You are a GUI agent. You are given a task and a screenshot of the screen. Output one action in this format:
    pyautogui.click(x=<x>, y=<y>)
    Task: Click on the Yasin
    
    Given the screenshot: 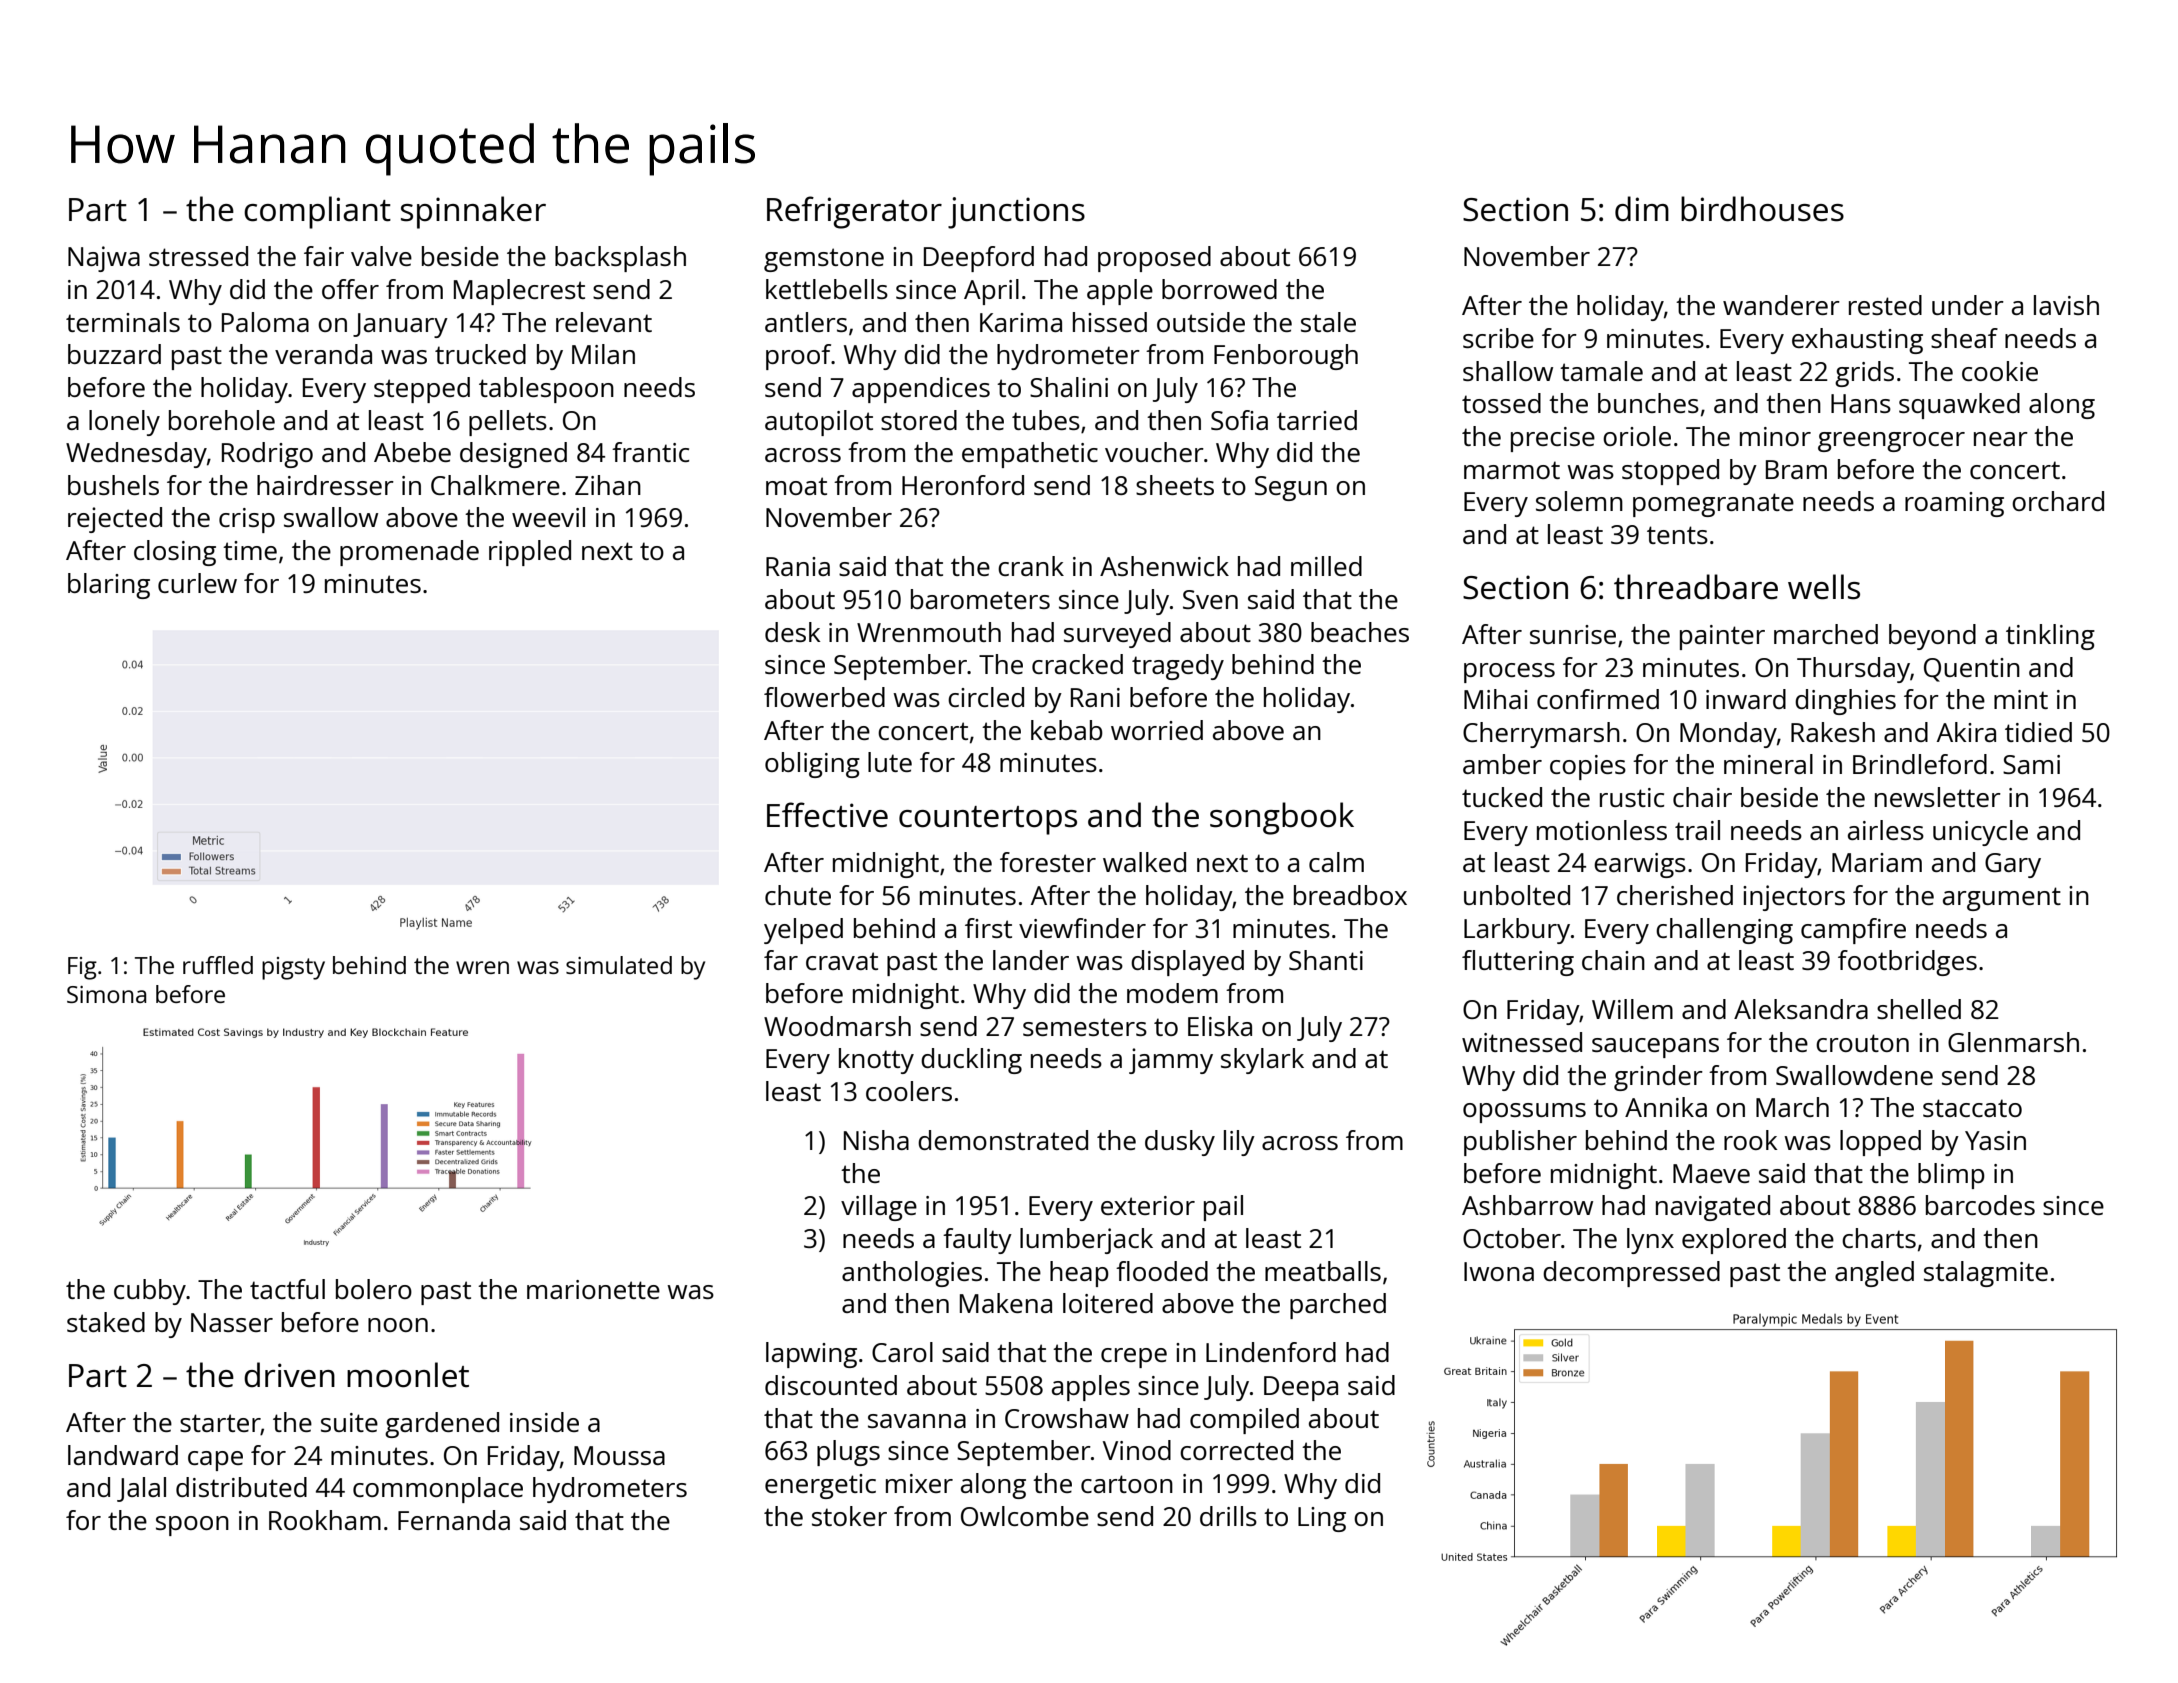 What is the action you would take?
    pyautogui.click(x=1995, y=1140)
